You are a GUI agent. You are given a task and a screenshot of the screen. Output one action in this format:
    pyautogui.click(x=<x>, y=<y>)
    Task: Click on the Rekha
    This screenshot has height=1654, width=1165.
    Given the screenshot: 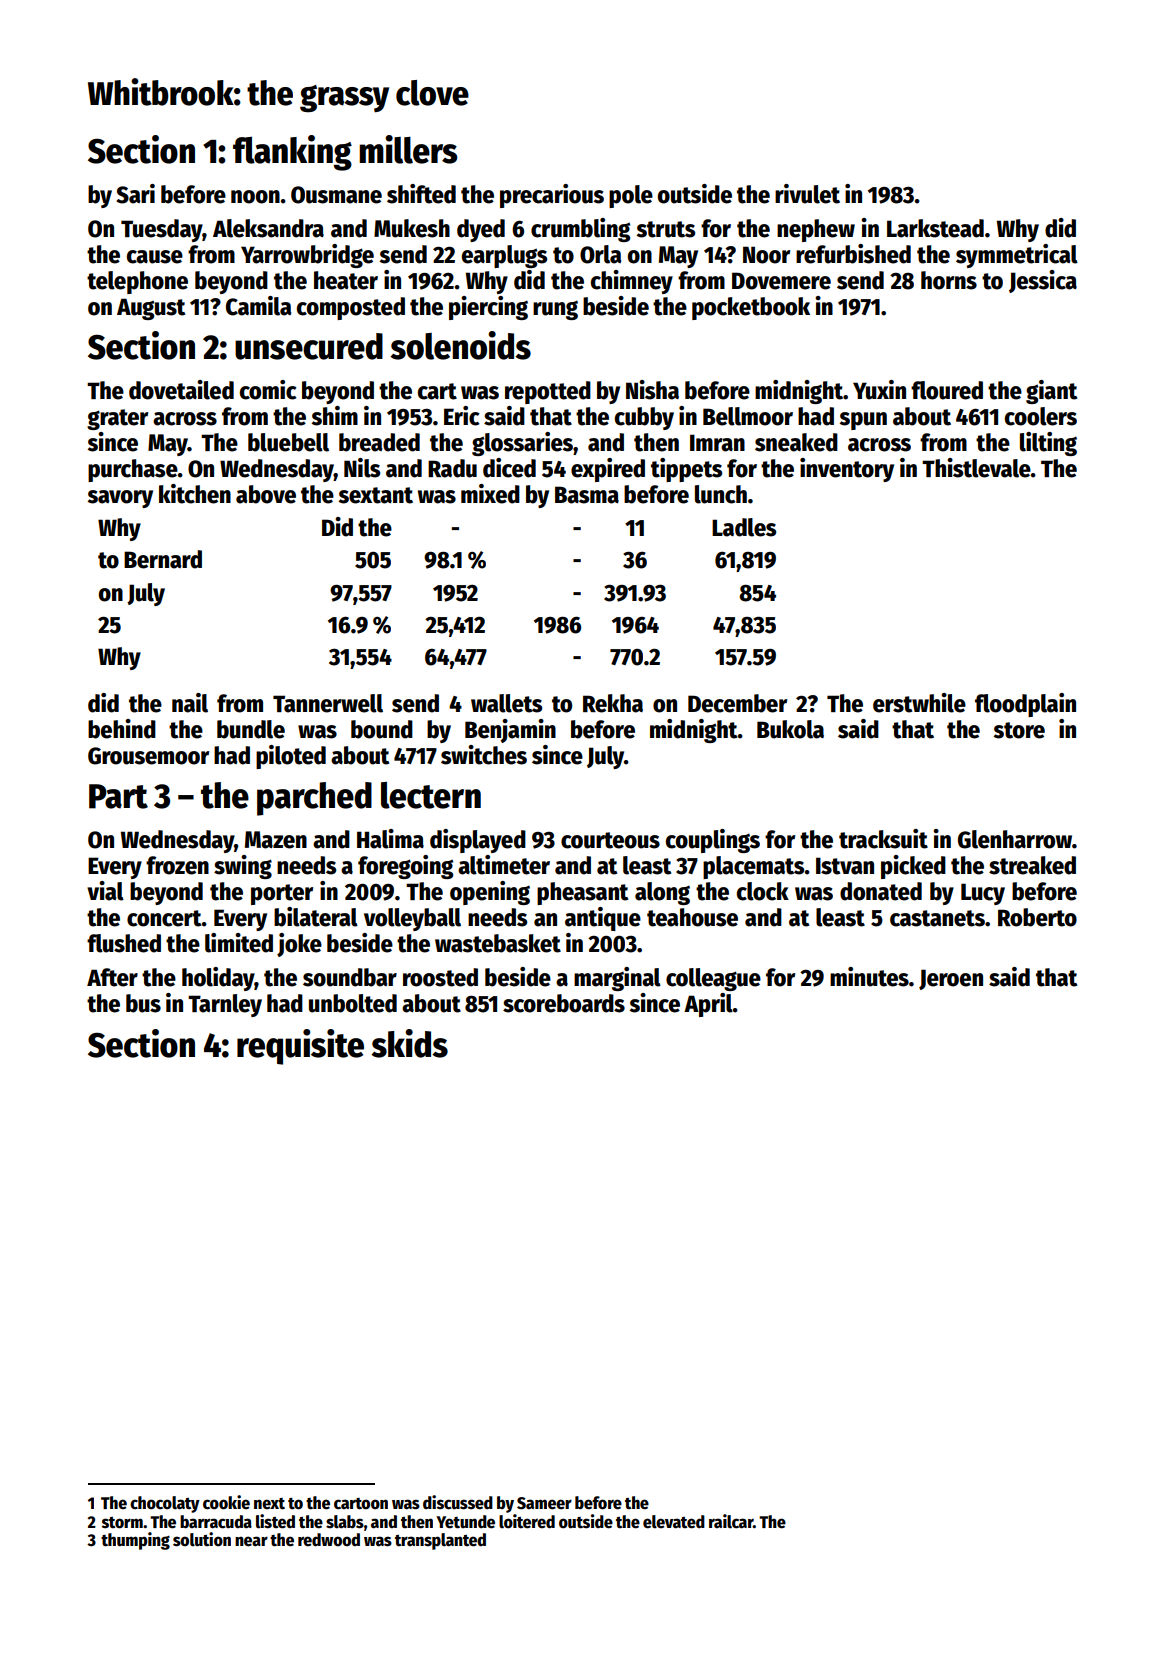 What is the action you would take?
    pyautogui.click(x=613, y=703)
